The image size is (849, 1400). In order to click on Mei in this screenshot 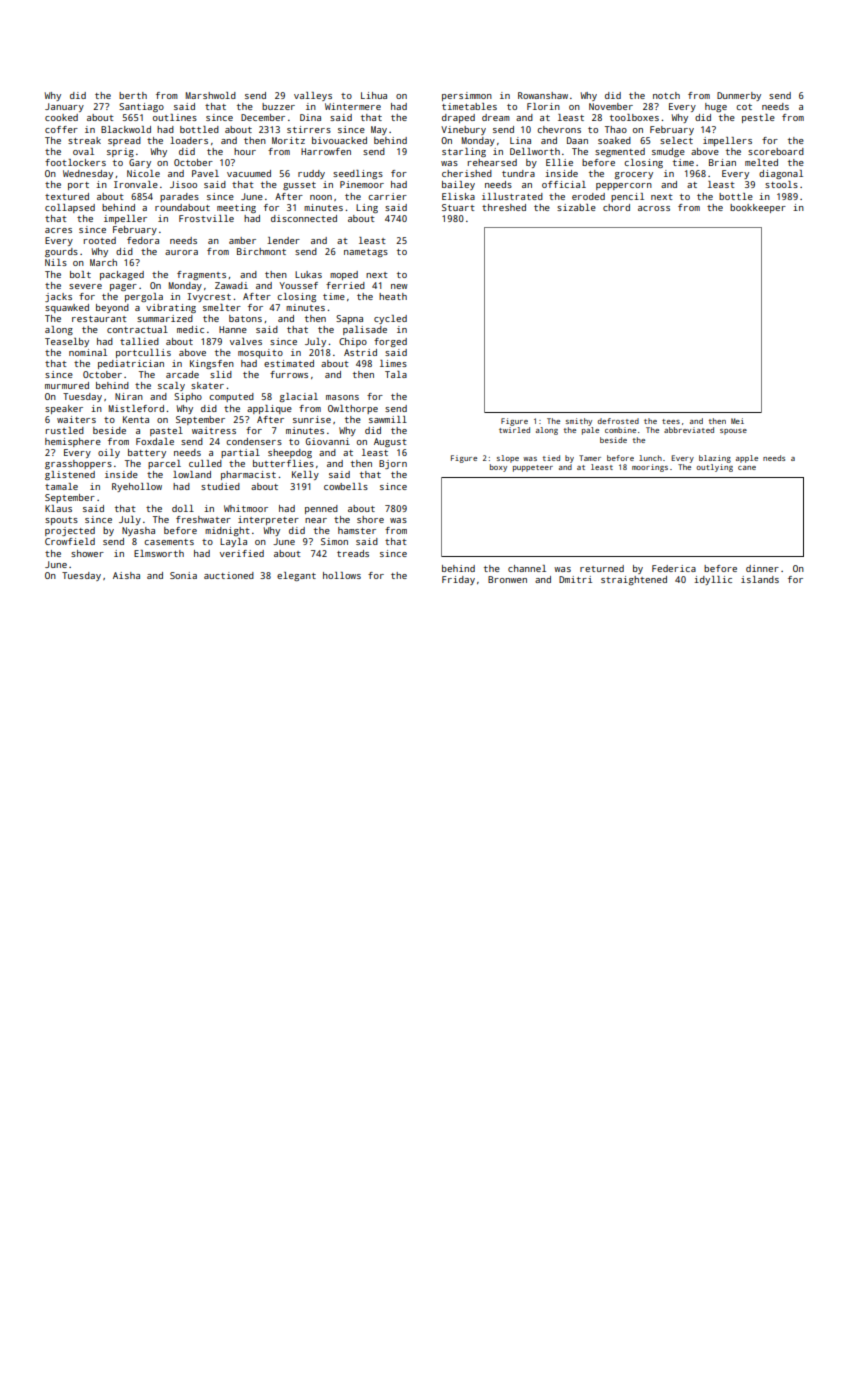, I will do `click(737, 421)`.
